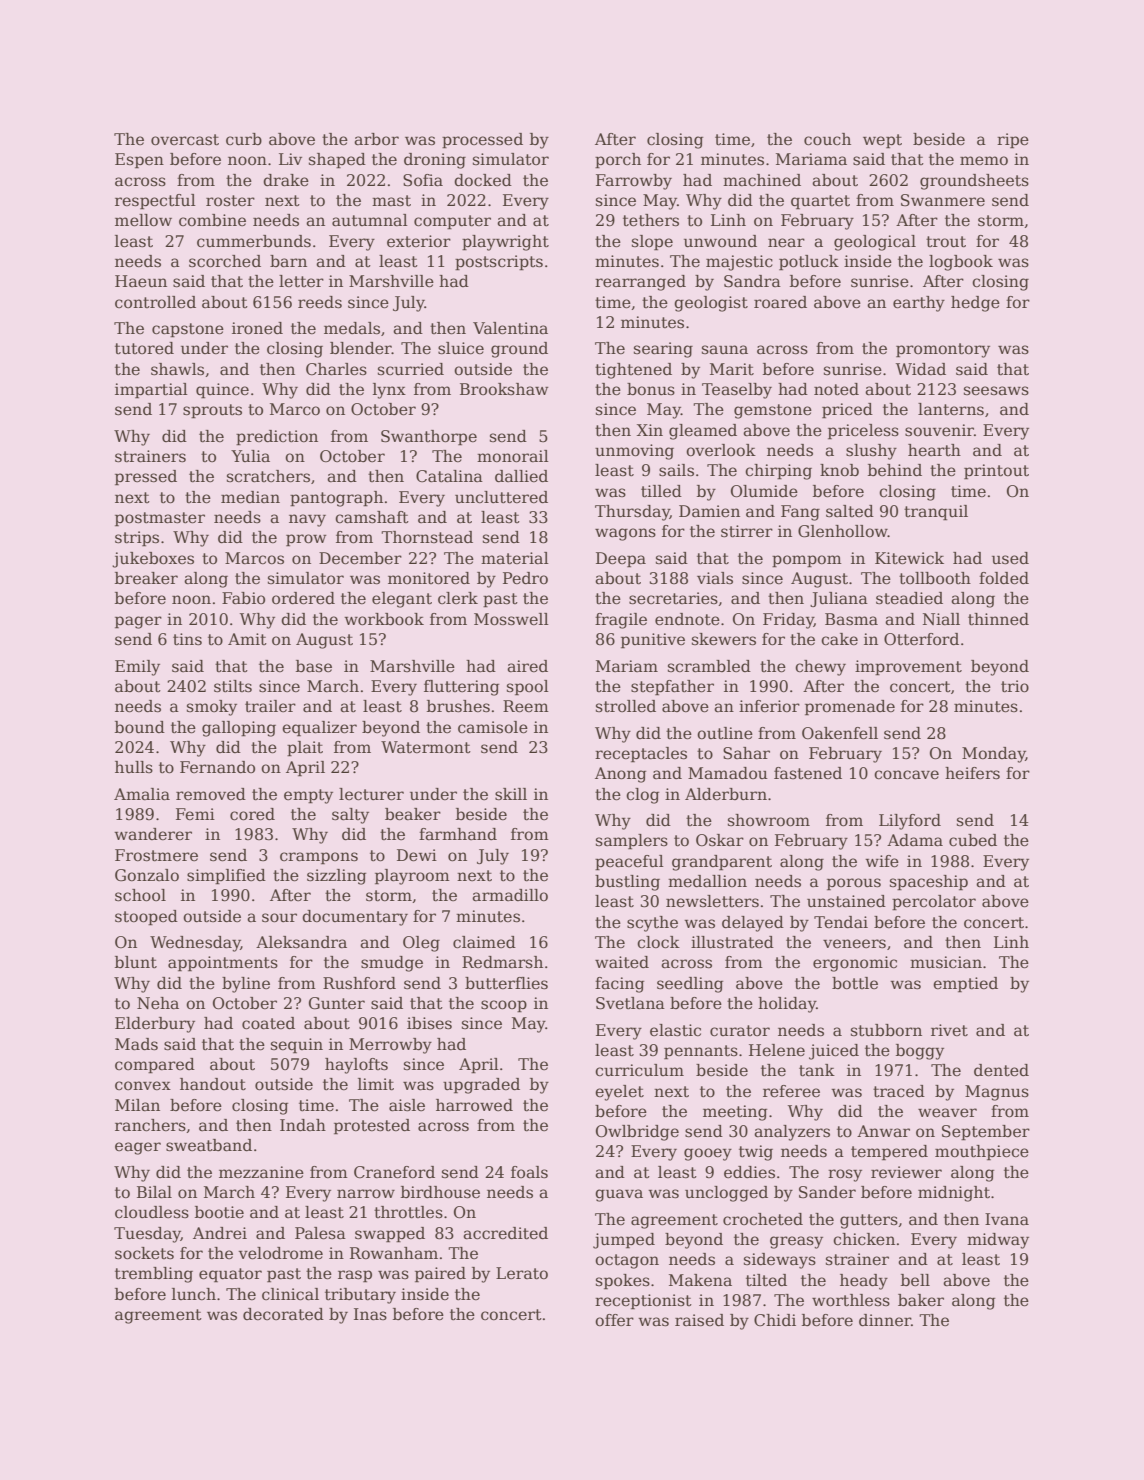 Image resolution: width=1144 pixels, height=1480 pixels. I want to click on playwright, so click(505, 243).
